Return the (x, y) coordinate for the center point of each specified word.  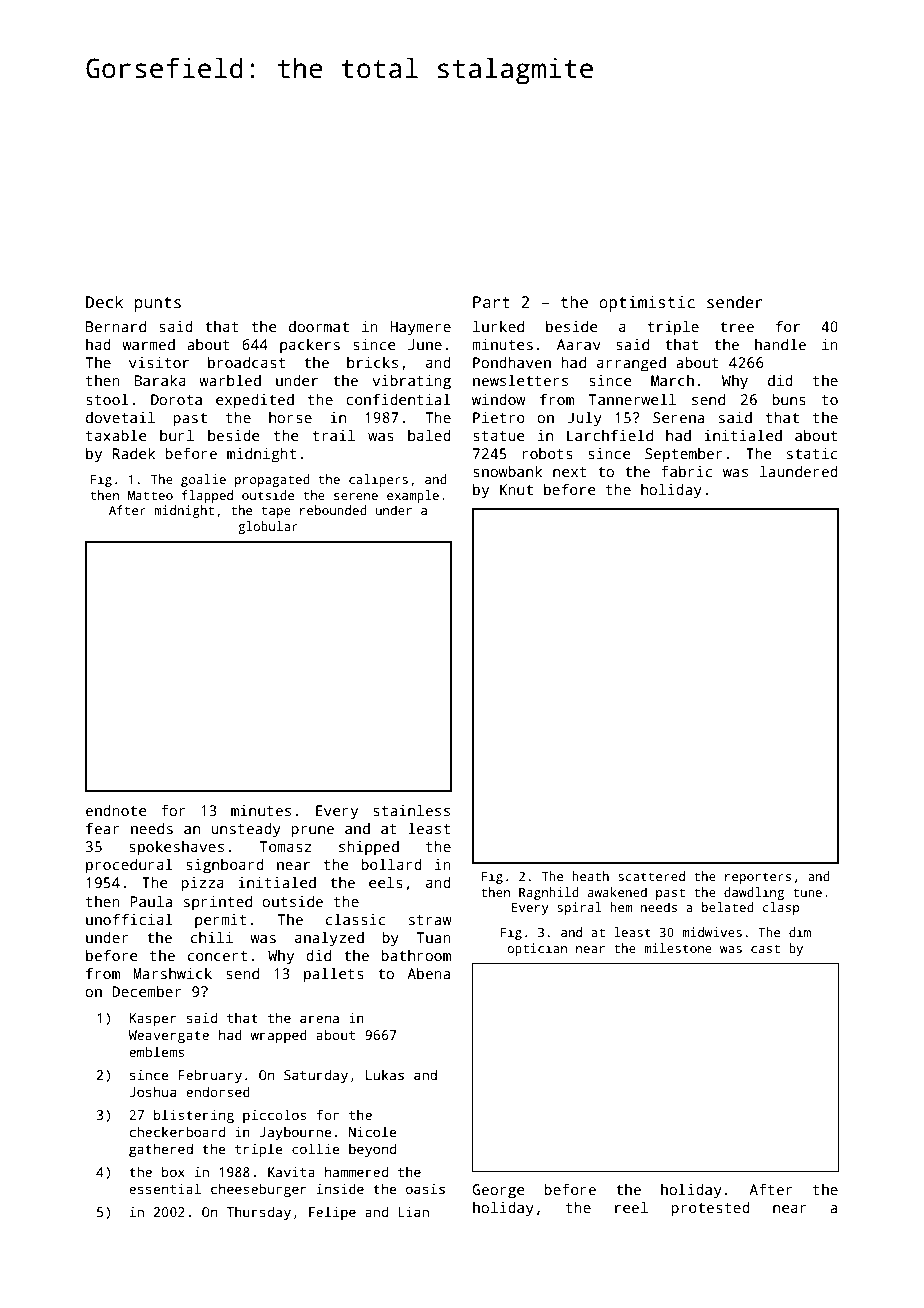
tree (737, 327)
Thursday (259, 1213)
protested (710, 1209)
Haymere (420, 328)
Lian (413, 1211)
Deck (105, 302)
